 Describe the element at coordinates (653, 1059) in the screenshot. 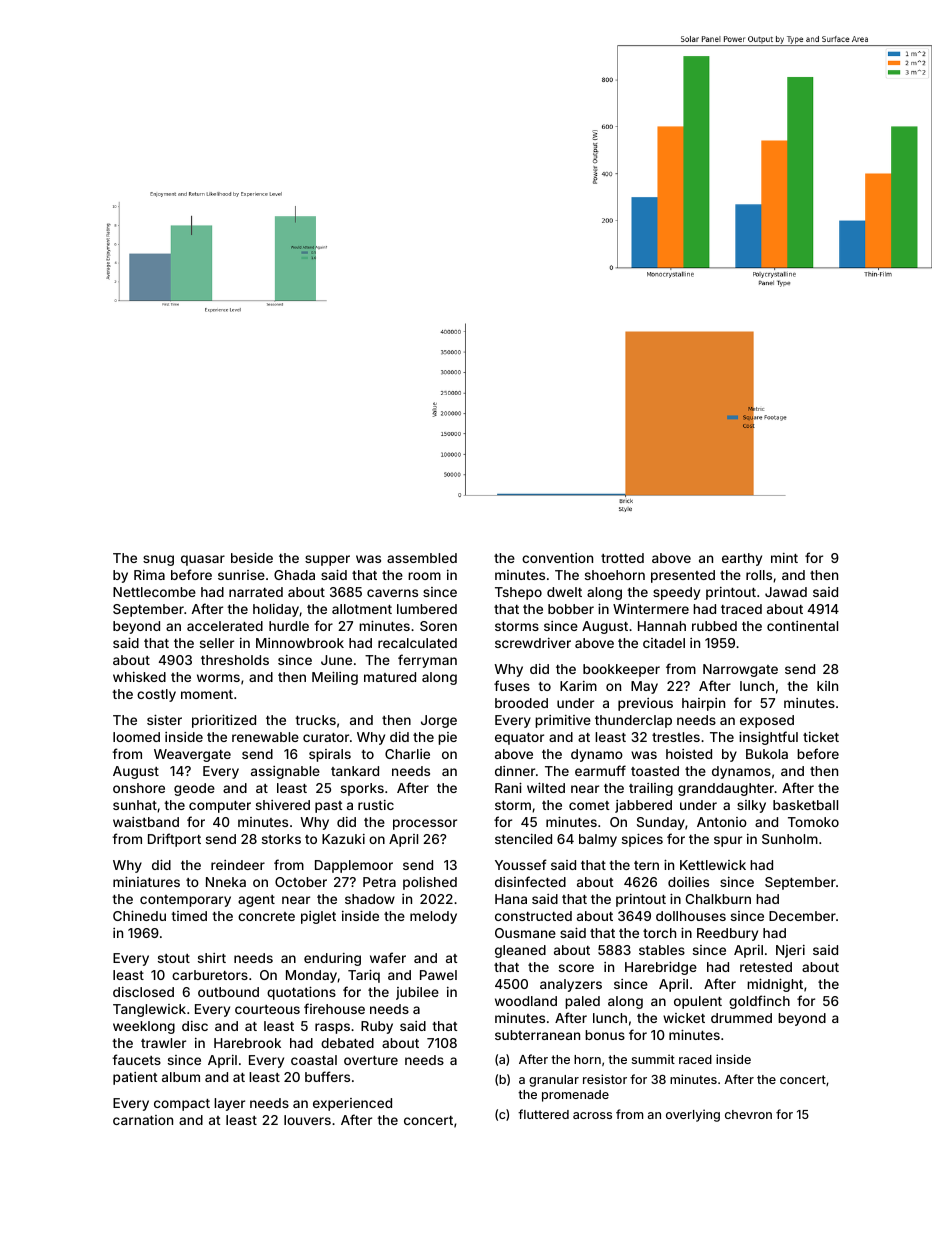

I see `summit` at that location.
